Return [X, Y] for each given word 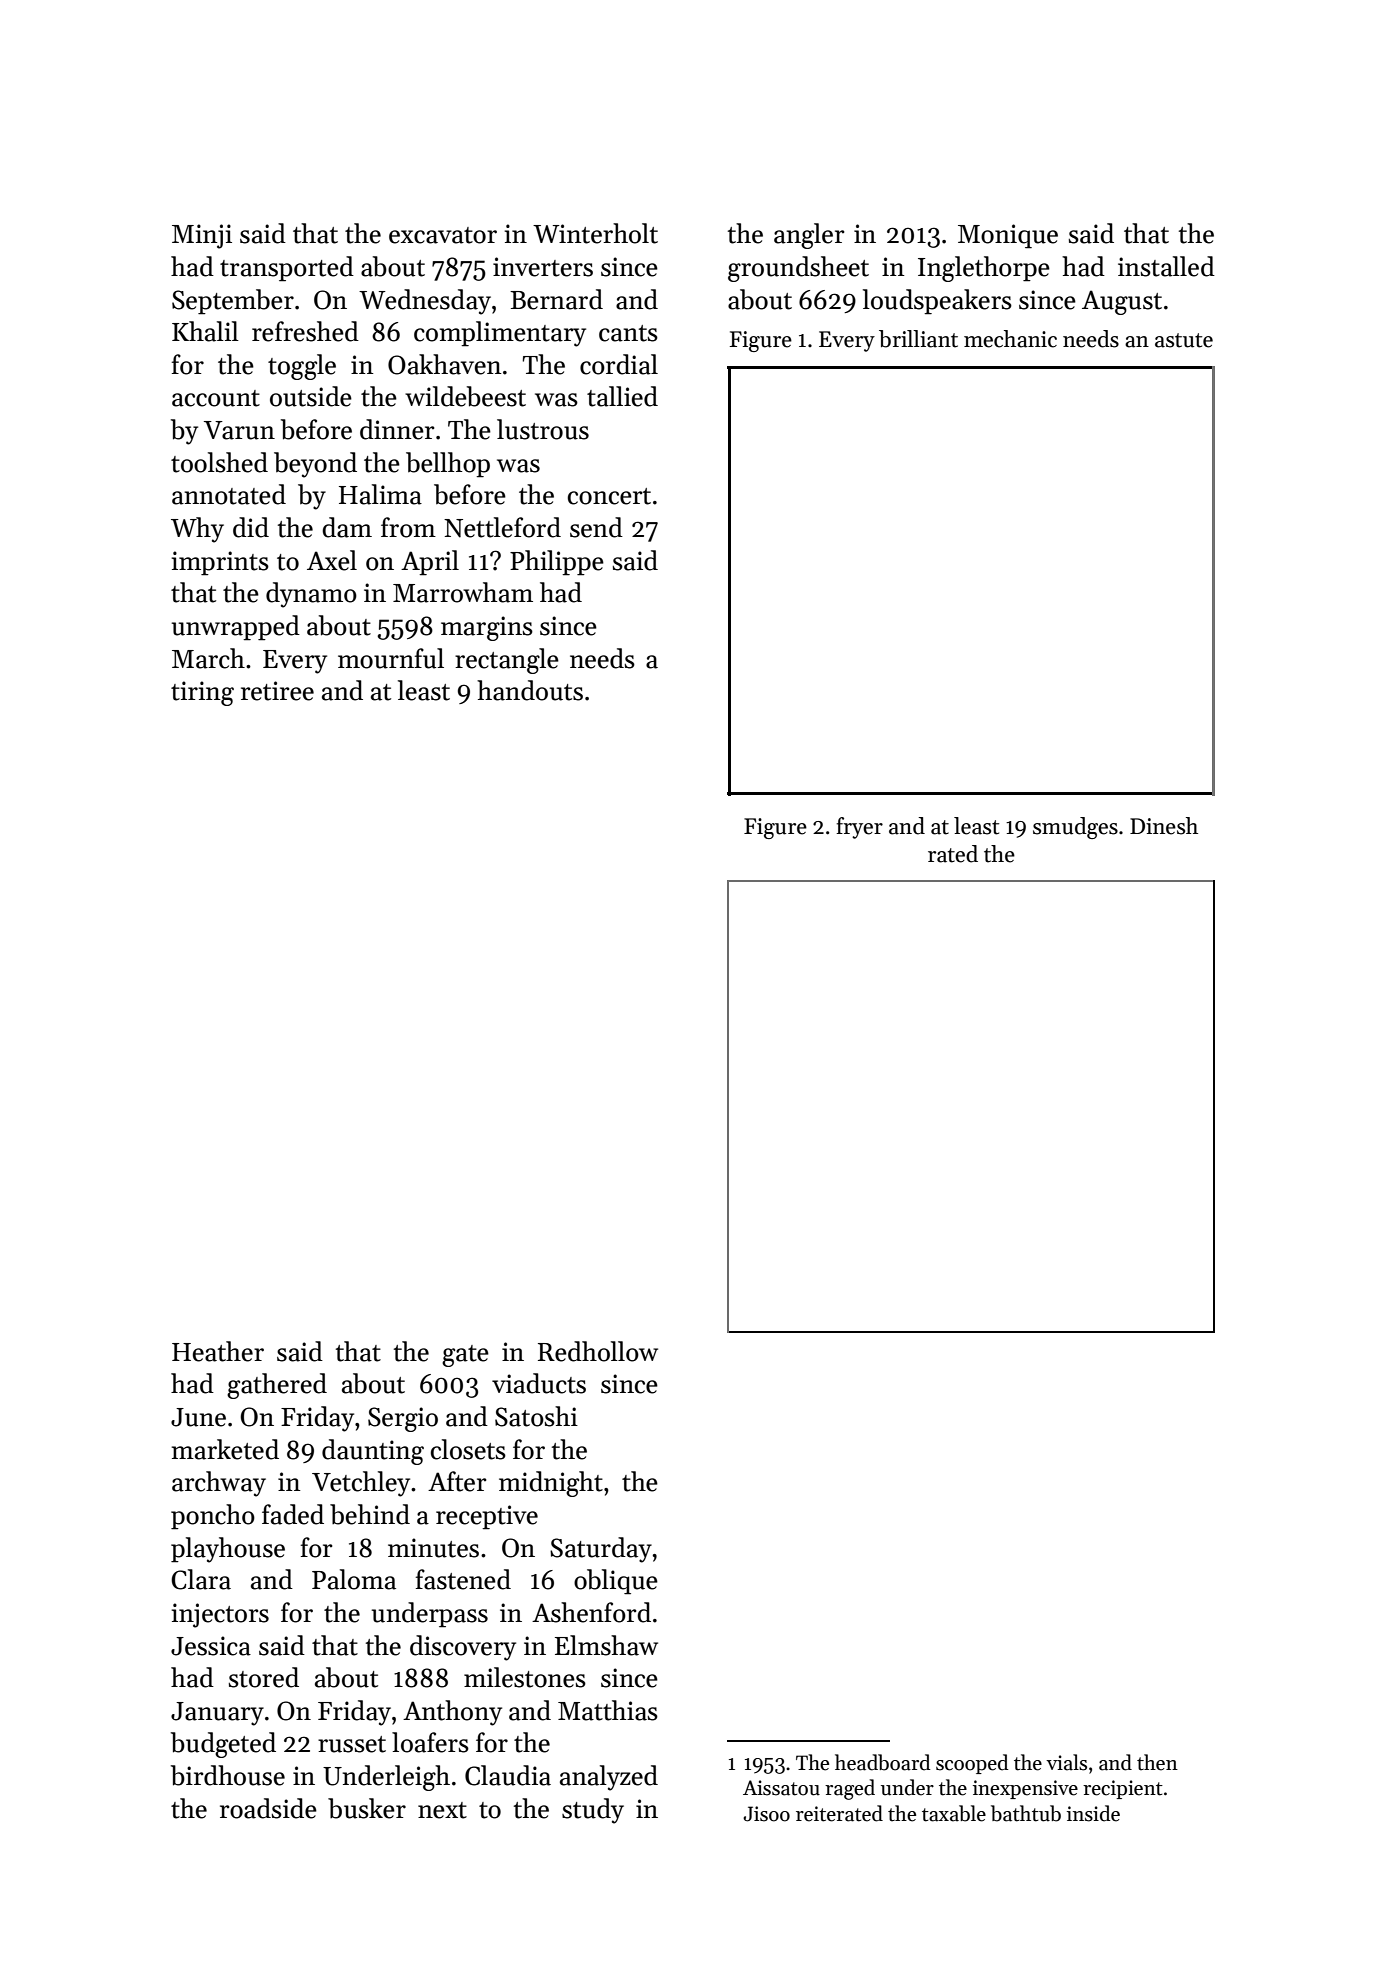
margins [487, 628]
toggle [302, 367]
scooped [972, 1764]
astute [1184, 340]
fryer [859, 828]
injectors [220, 1615]
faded [293, 1514]
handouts [530, 690]
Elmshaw [606, 1645]
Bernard [556, 299]
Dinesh [1164, 826]
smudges [1075, 828]
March [208, 658]
